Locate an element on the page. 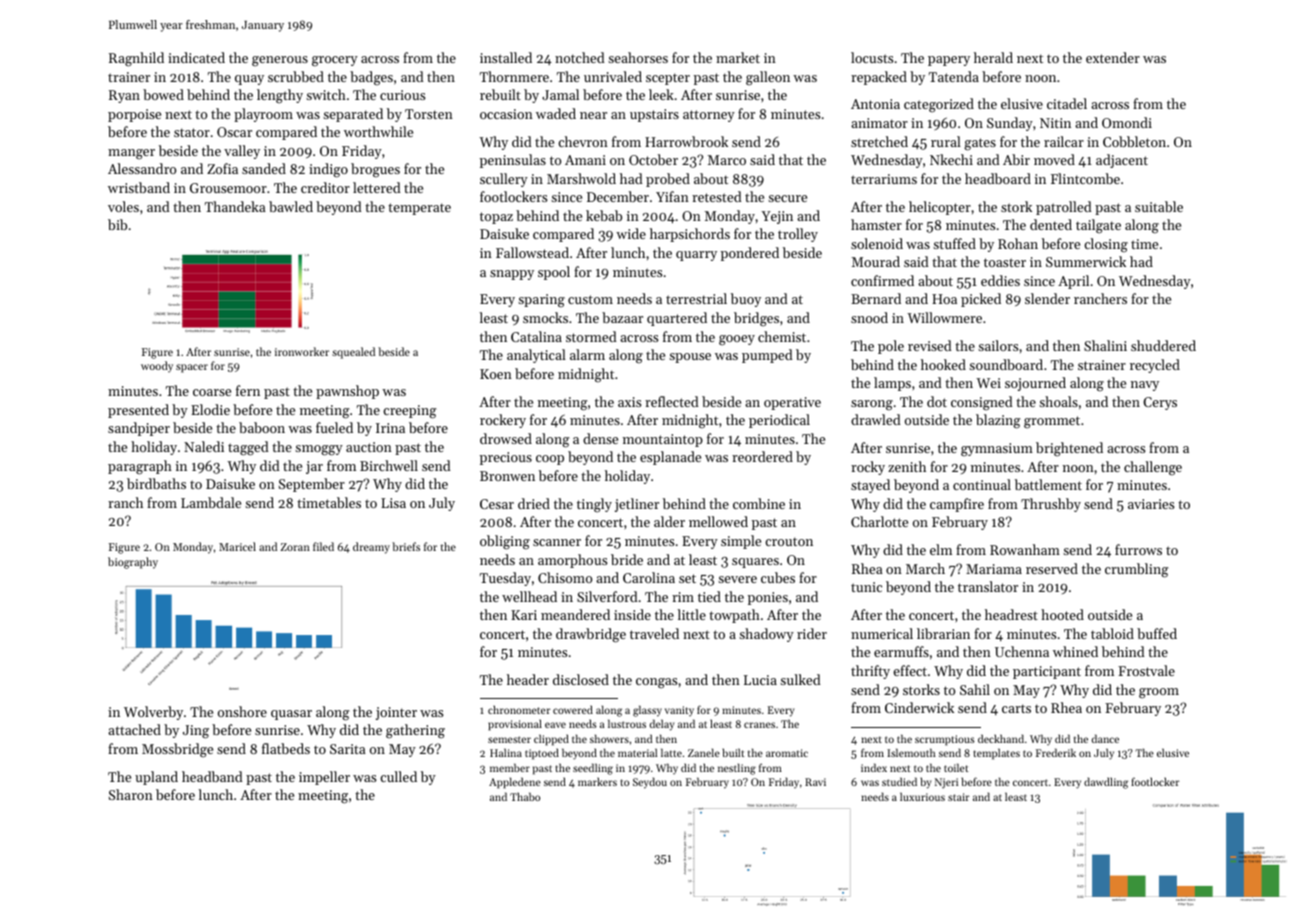  ironworker is located at coordinates (302, 351).
